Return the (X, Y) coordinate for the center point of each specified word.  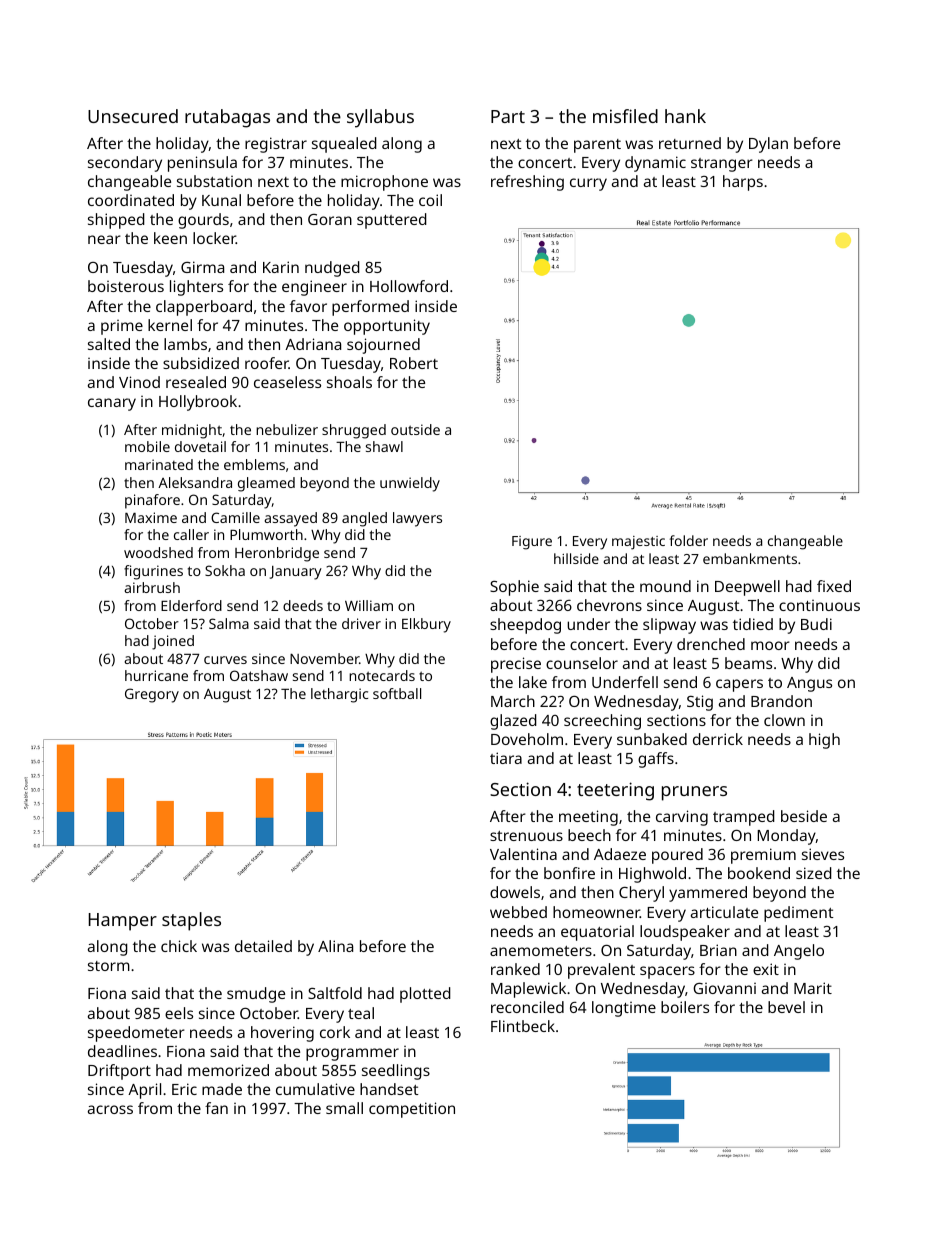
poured (677, 856)
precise (516, 665)
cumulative (315, 1089)
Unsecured (133, 116)
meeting (588, 818)
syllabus (380, 118)
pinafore (152, 501)
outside (415, 429)
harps (743, 183)
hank (685, 116)
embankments (750, 558)
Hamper (123, 922)
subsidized (201, 363)
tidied (753, 624)
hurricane (156, 675)
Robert (414, 363)
